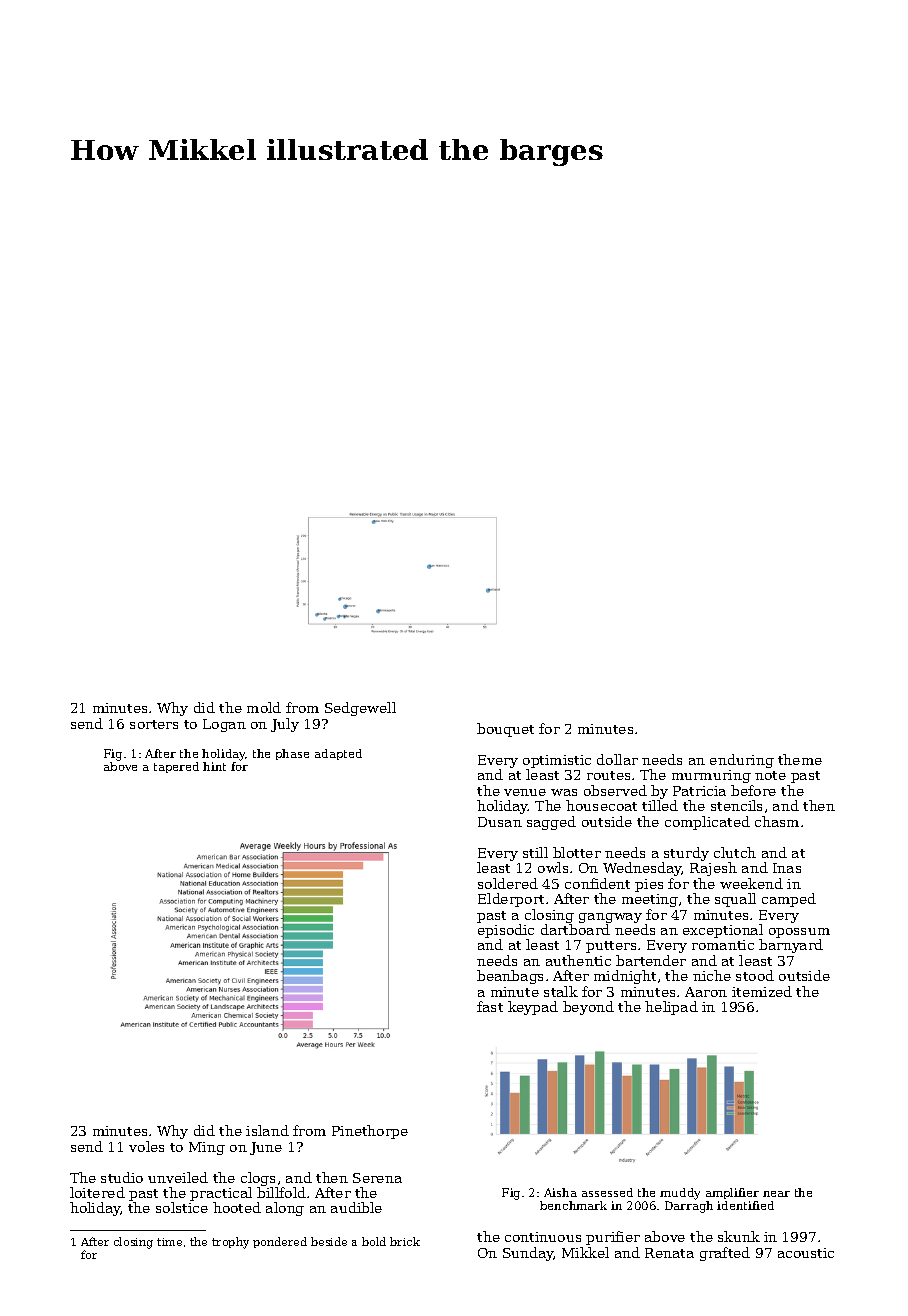  What do you see at coordinates (776, 1194) in the screenshot?
I see `near` at bounding box center [776, 1194].
